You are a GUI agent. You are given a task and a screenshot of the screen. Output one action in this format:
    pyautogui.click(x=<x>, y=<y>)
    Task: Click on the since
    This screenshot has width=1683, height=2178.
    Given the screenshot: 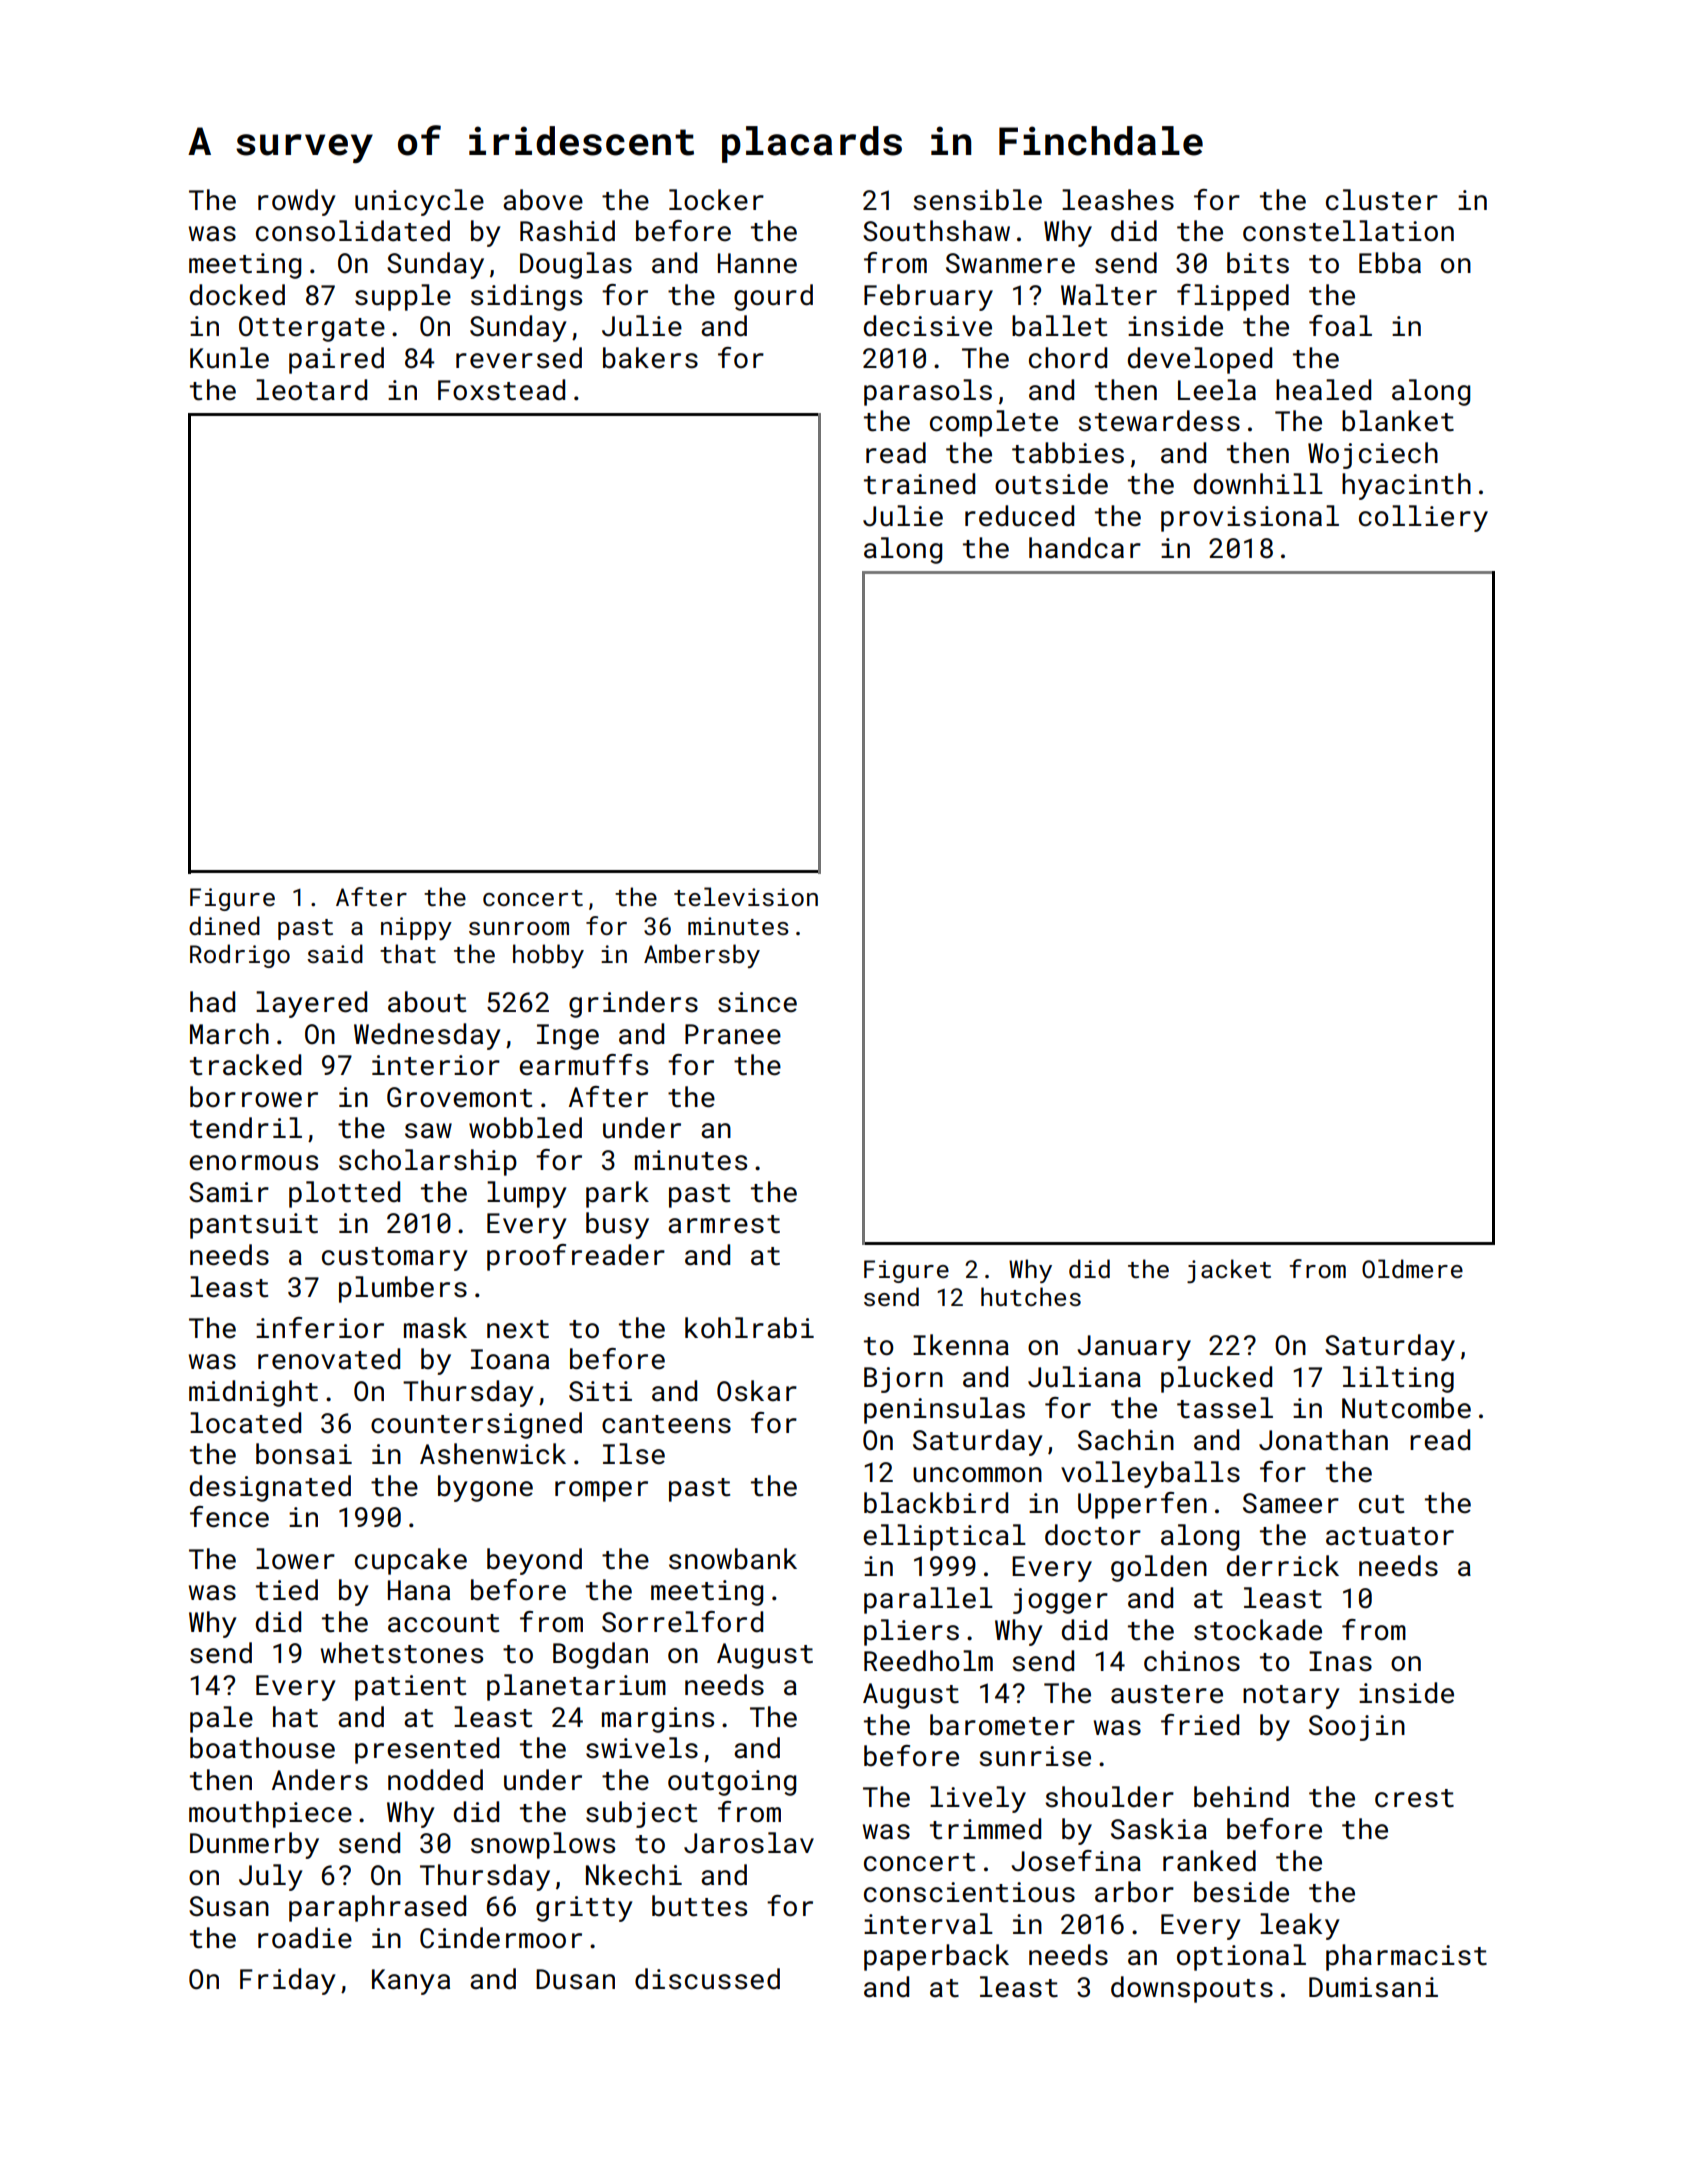 What is the action you would take?
    pyautogui.click(x=757, y=1002)
